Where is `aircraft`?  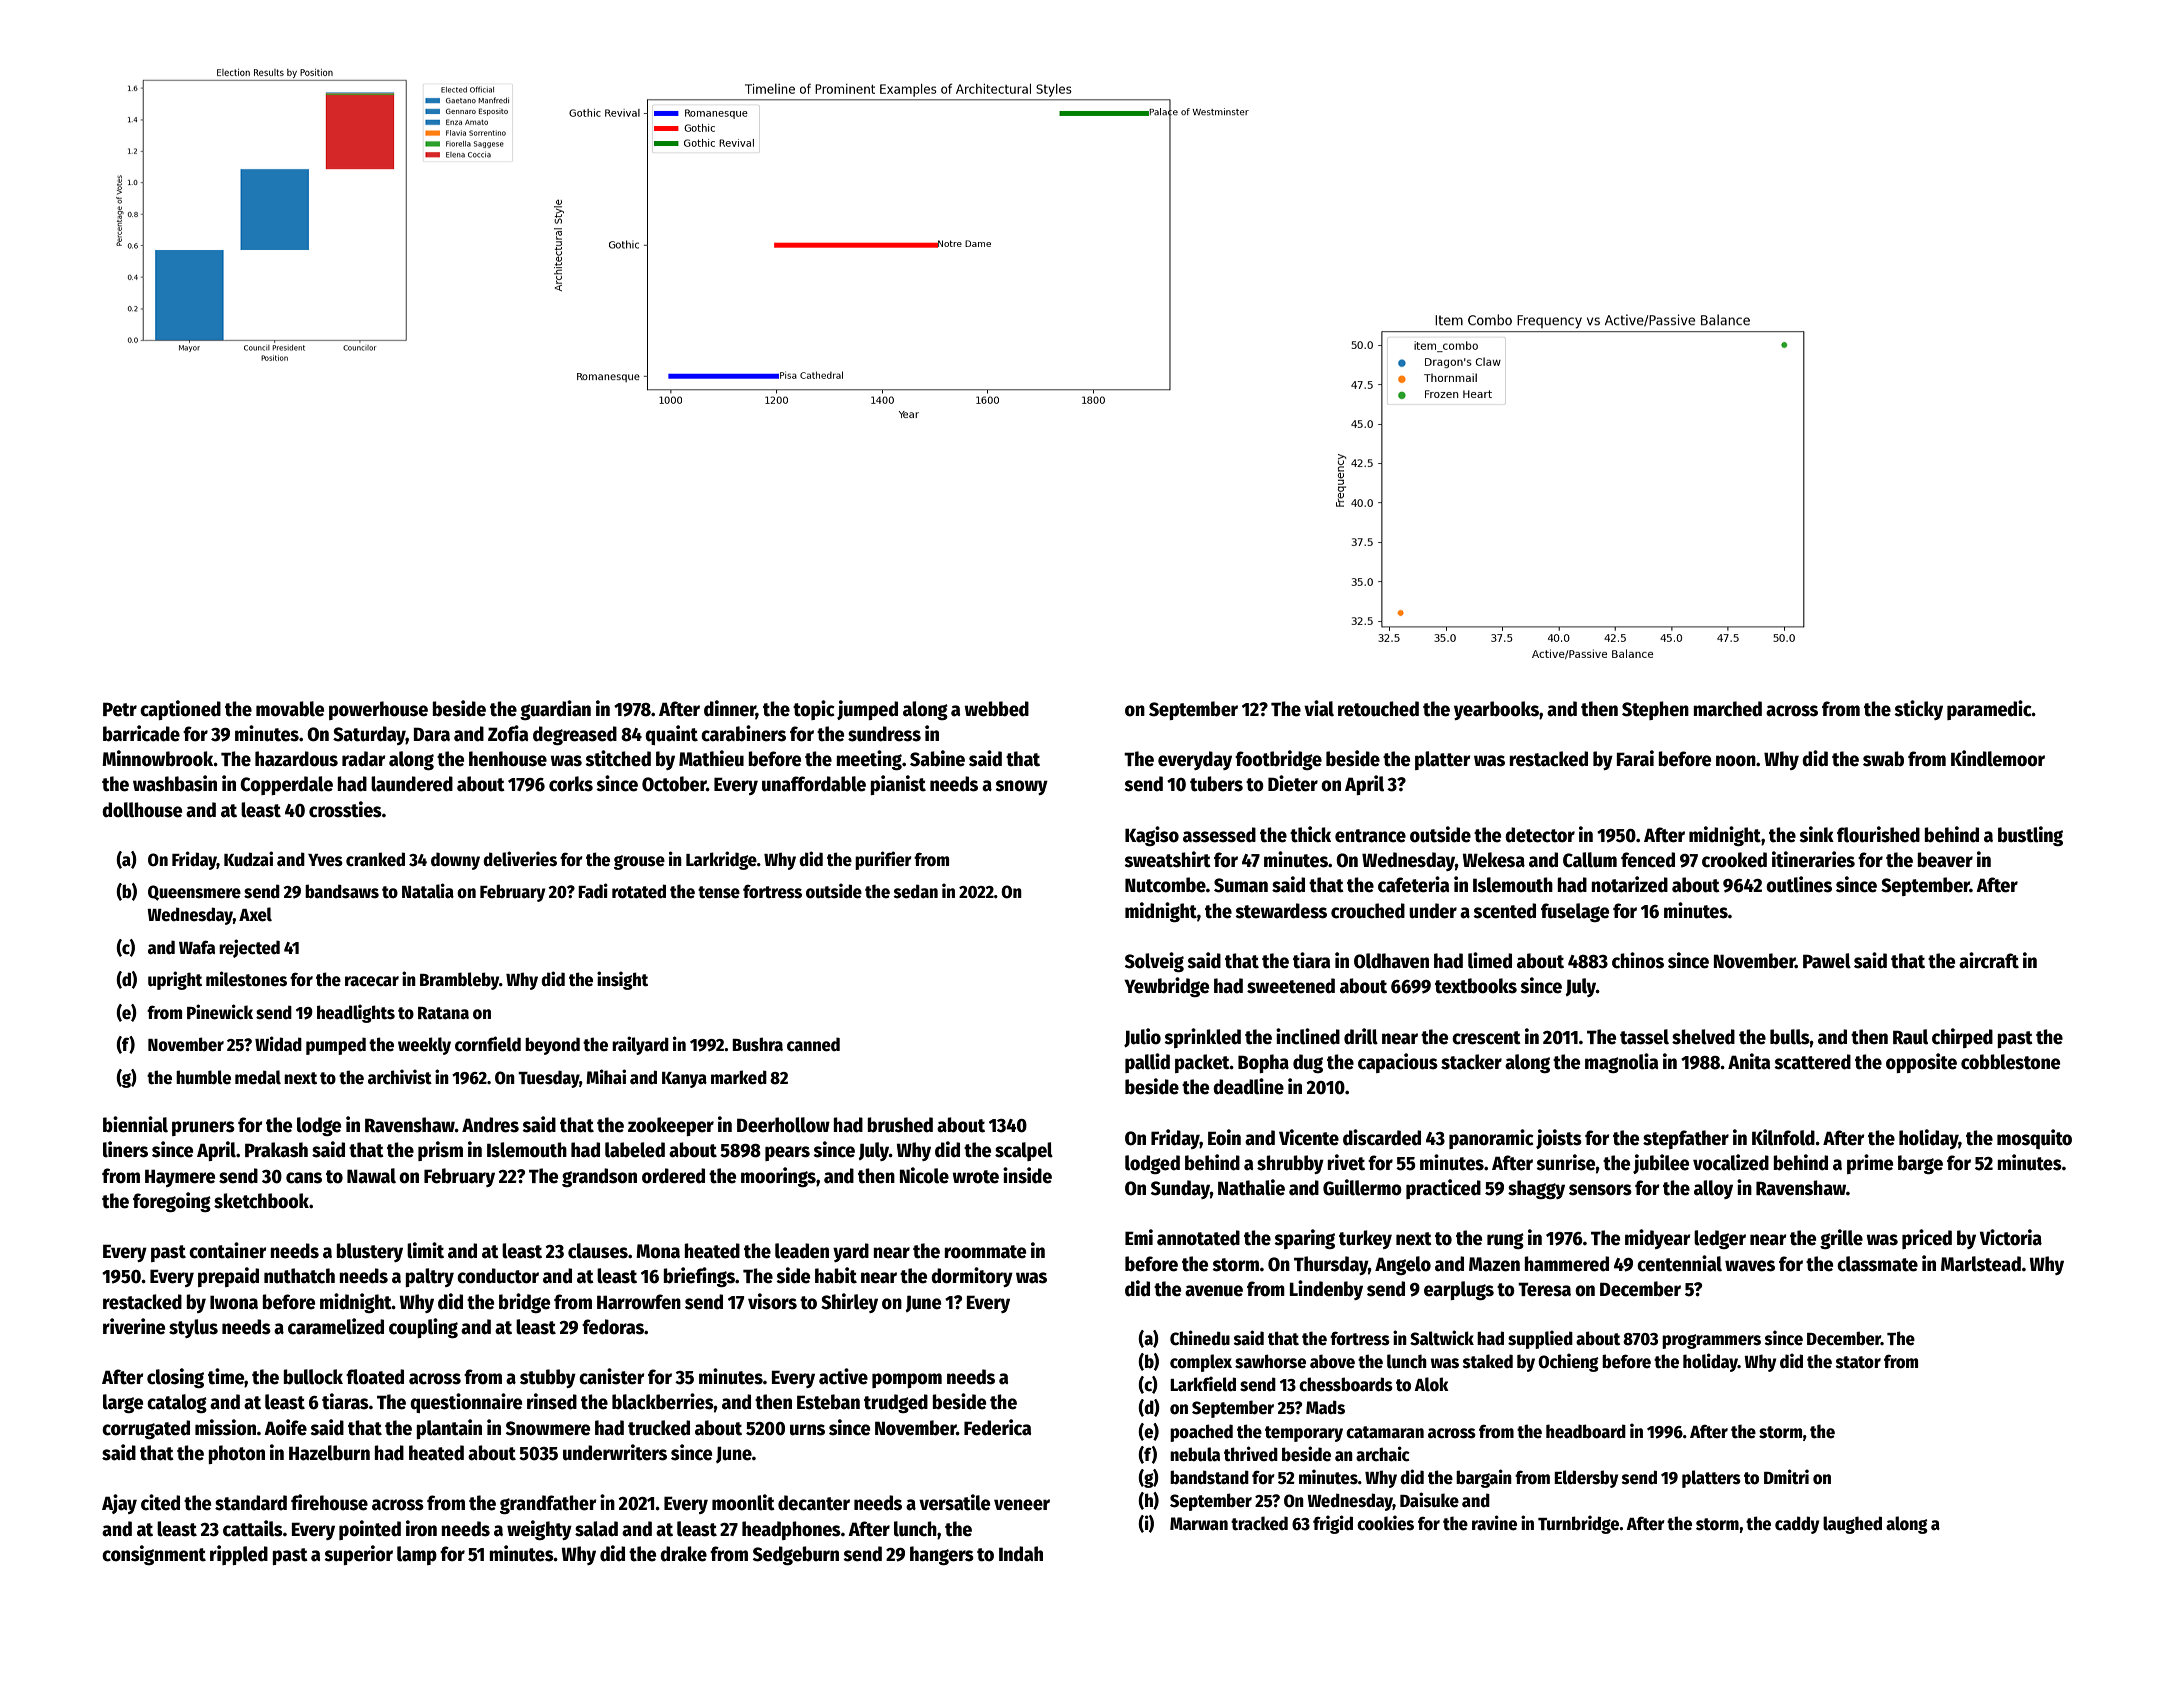
aircraft is located at coordinates (1989, 960).
